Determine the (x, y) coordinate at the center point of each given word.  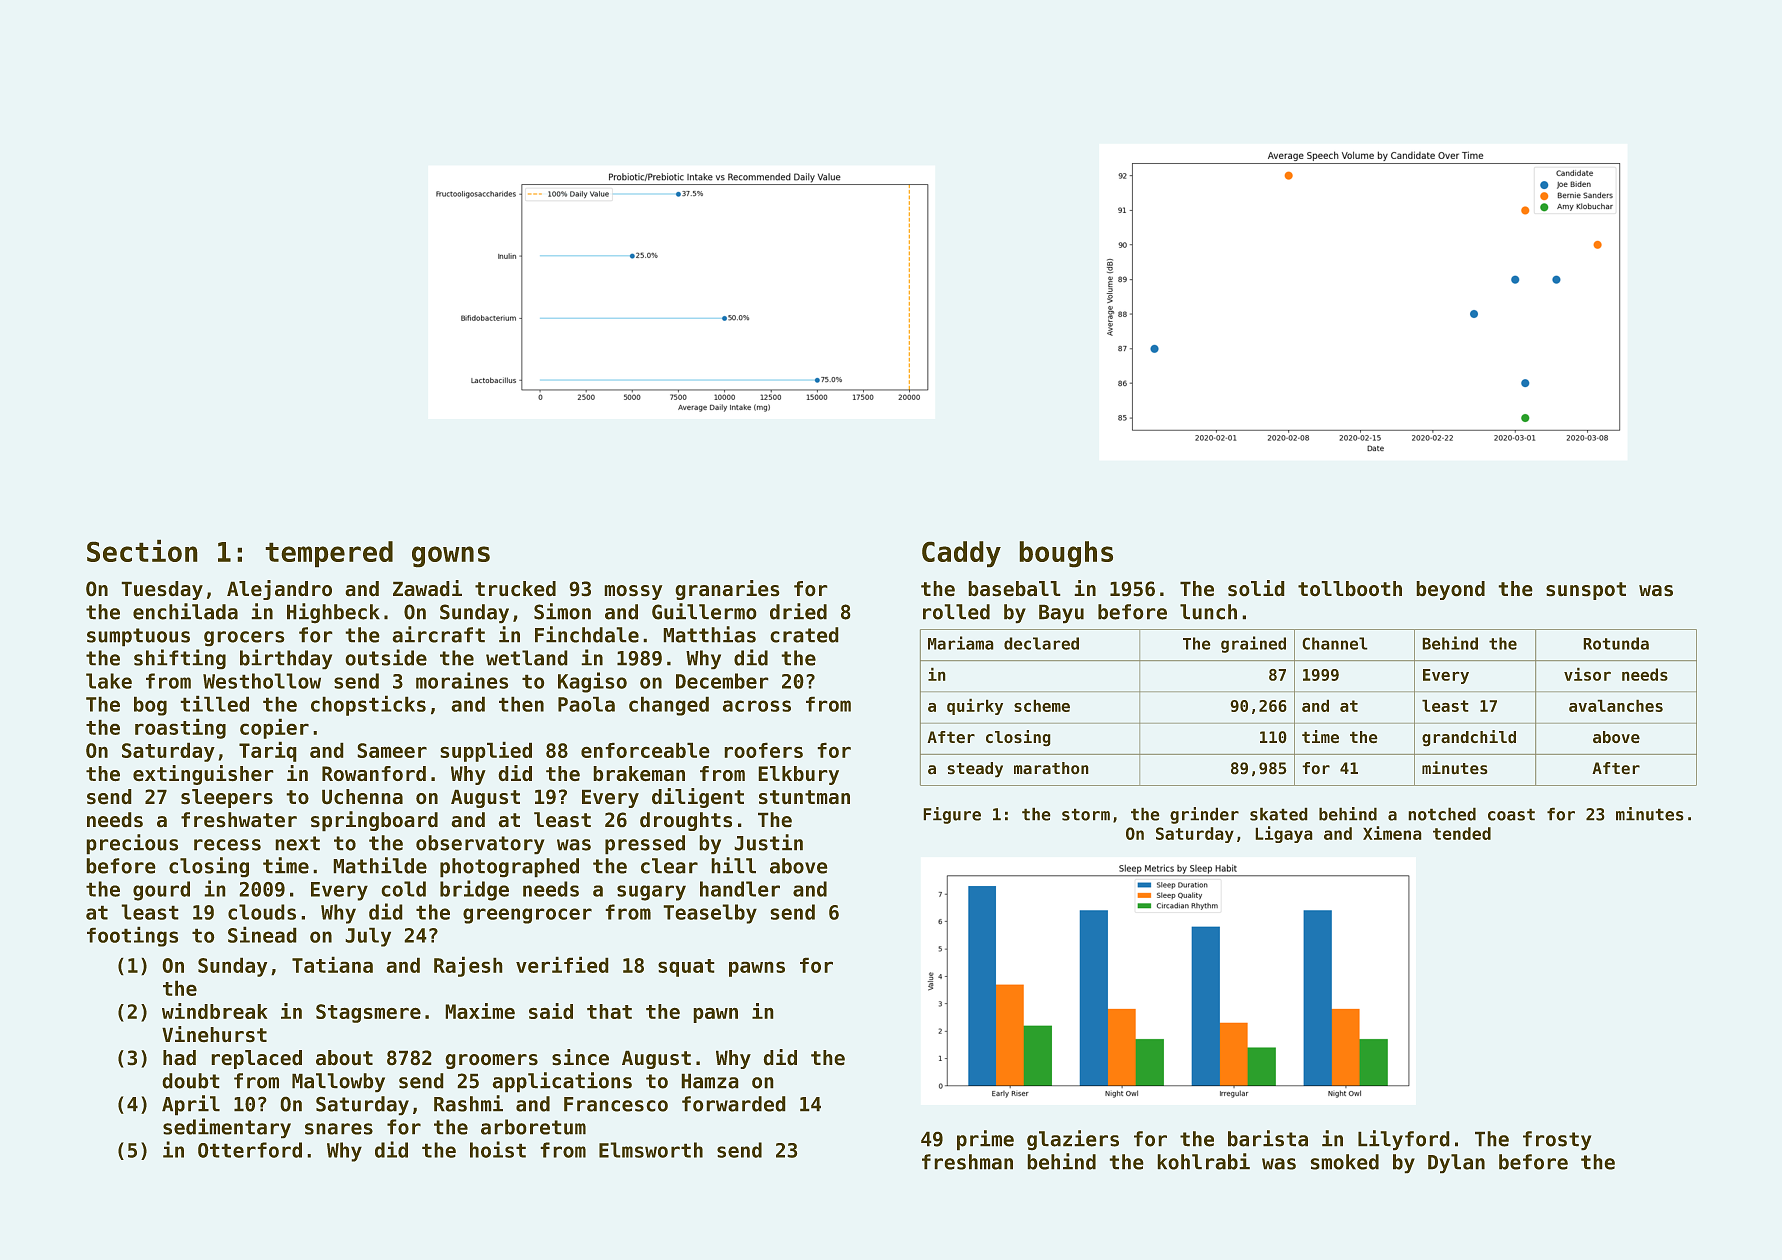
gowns (451, 556)
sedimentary (227, 1128)
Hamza (710, 1081)
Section (142, 551)
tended (1462, 833)
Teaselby (710, 914)
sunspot (1586, 591)
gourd (161, 891)
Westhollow (262, 681)
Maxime (480, 1011)
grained (1253, 644)
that (609, 1011)
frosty (1557, 1140)
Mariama (960, 643)
